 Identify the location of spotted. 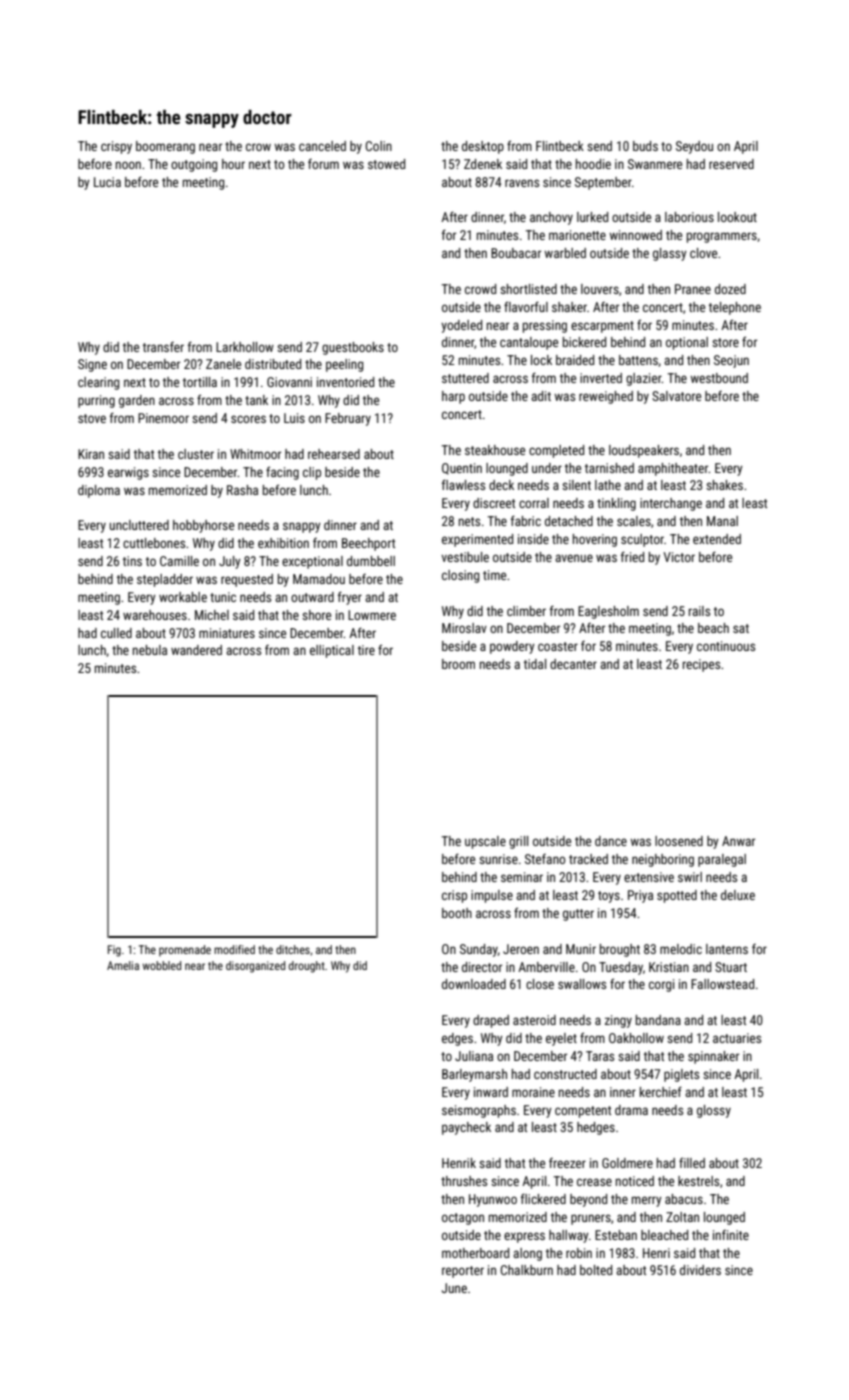
(677, 896).
